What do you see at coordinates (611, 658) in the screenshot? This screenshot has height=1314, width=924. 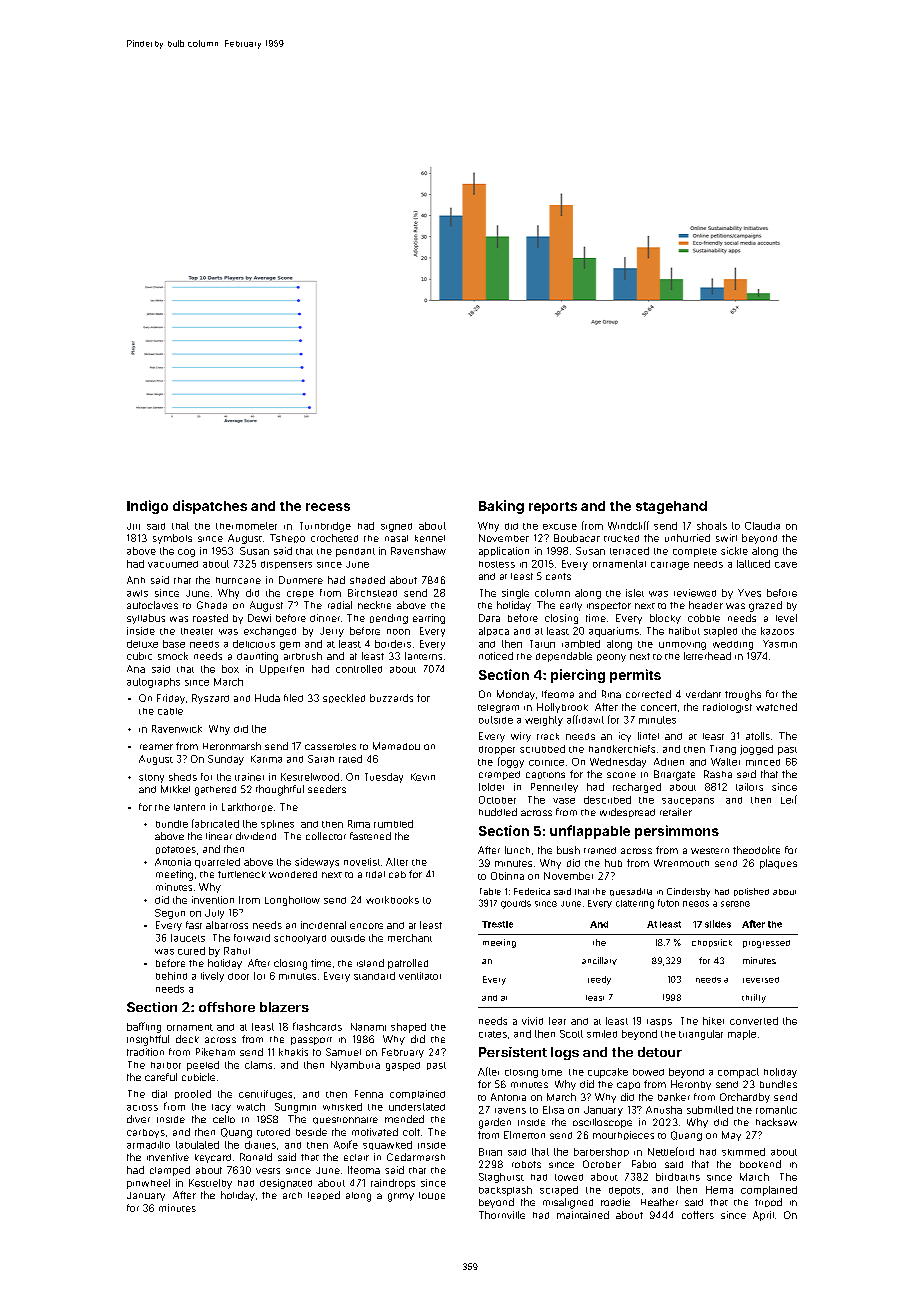 I see `peony` at bounding box center [611, 658].
